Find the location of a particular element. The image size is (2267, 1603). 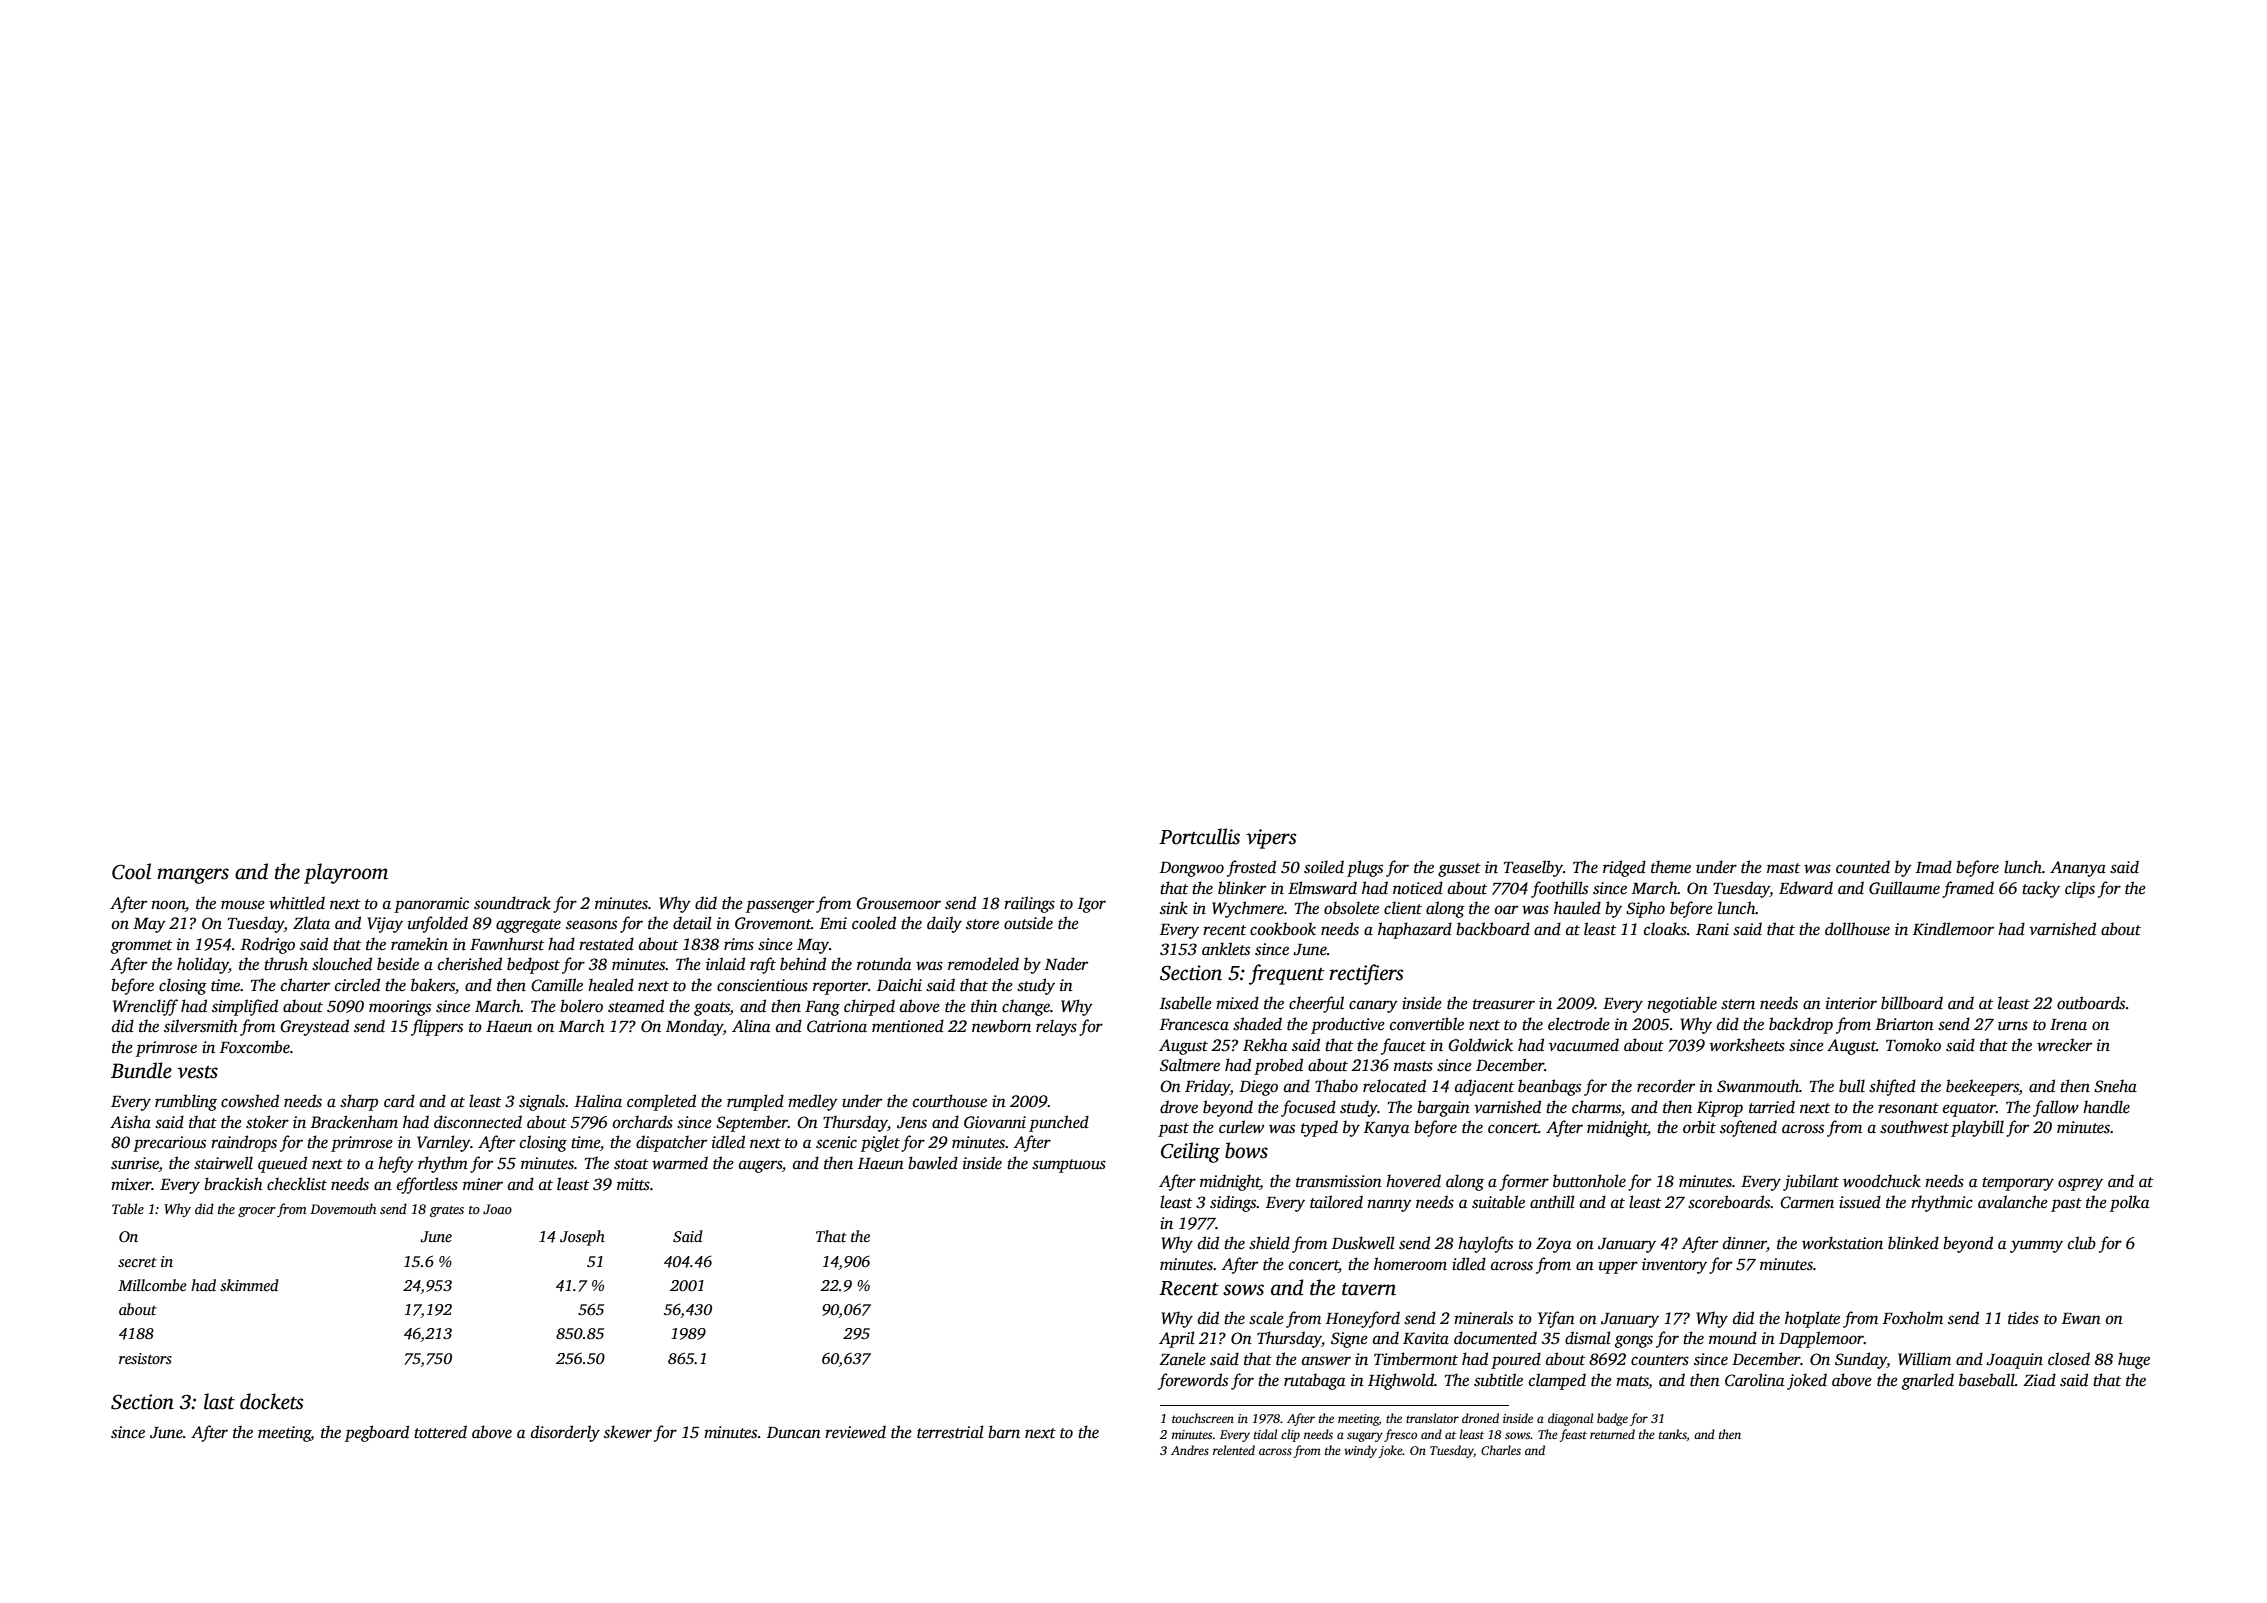

Isabelle is located at coordinates (1186, 1003).
